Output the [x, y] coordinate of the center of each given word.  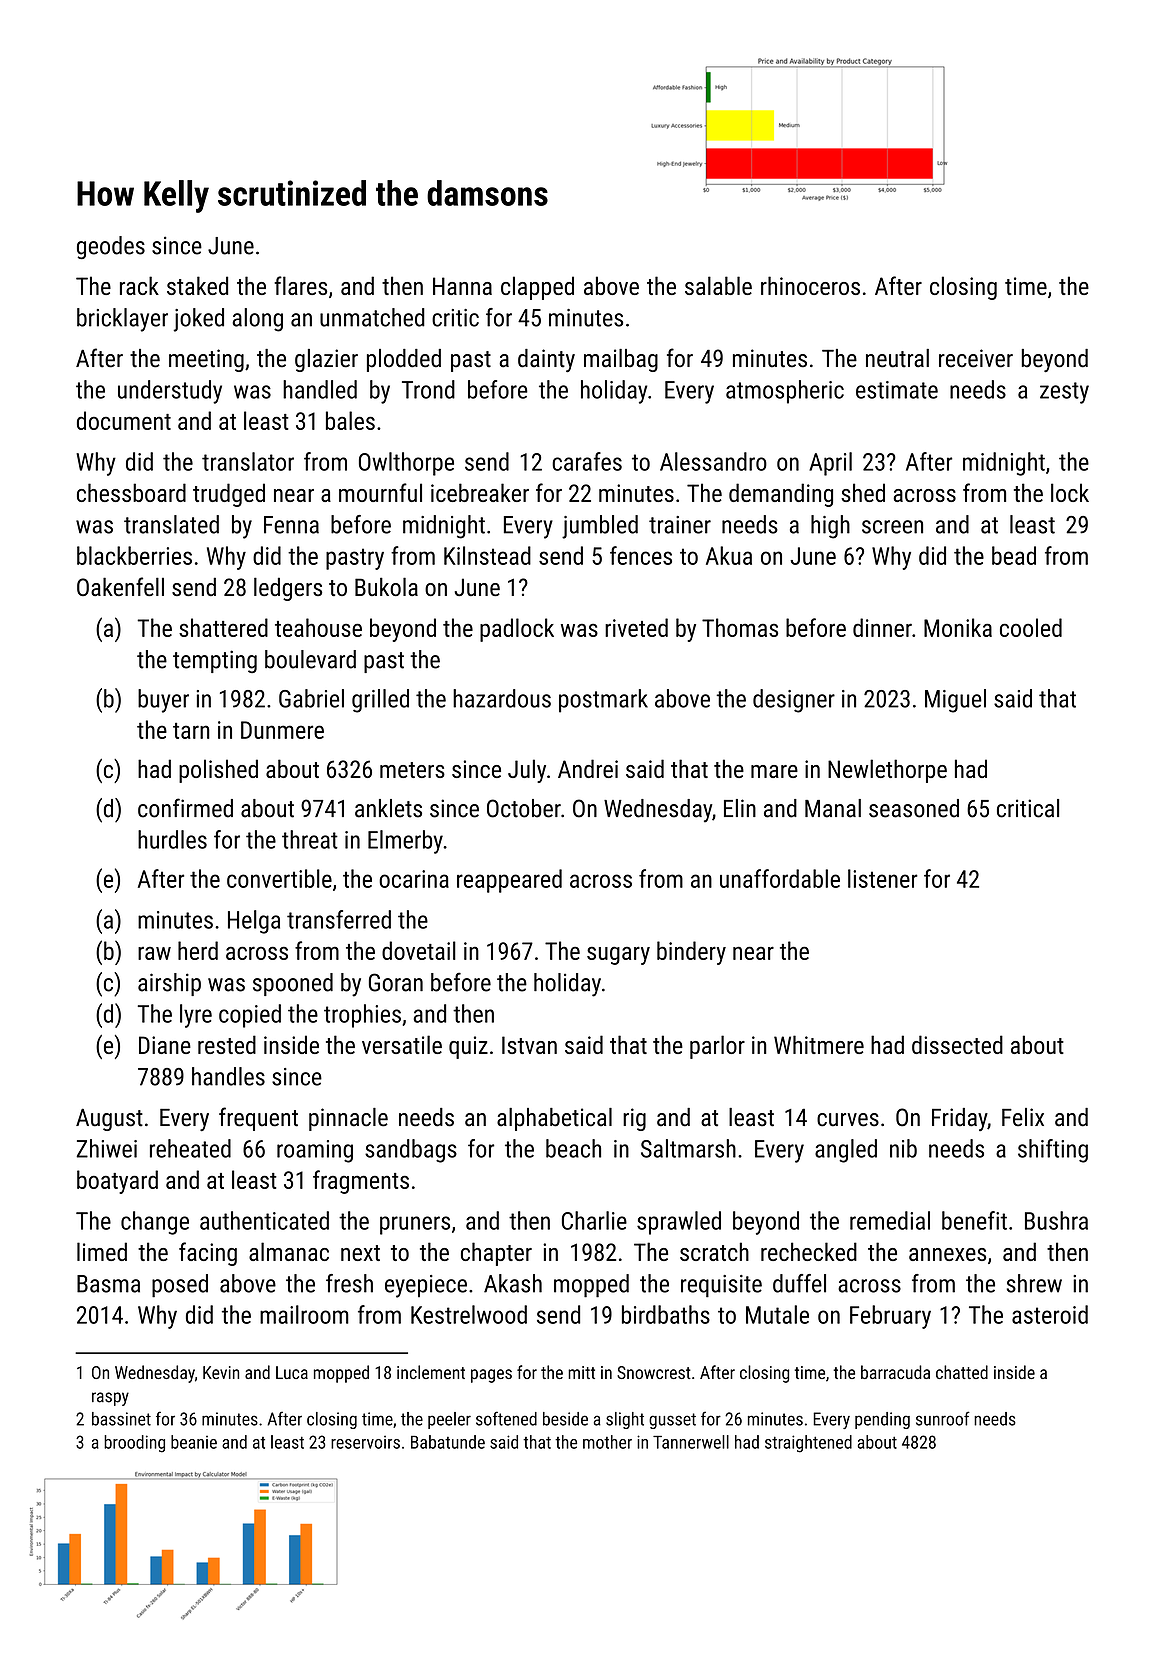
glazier [326, 360]
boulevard [310, 659]
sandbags [411, 1151]
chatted [962, 1372]
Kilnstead [487, 555]
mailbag [621, 360]
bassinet [121, 1419]
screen [892, 527]
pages [491, 1376]
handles [228, 1076]
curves [848, 1120]
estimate [897, 390]
